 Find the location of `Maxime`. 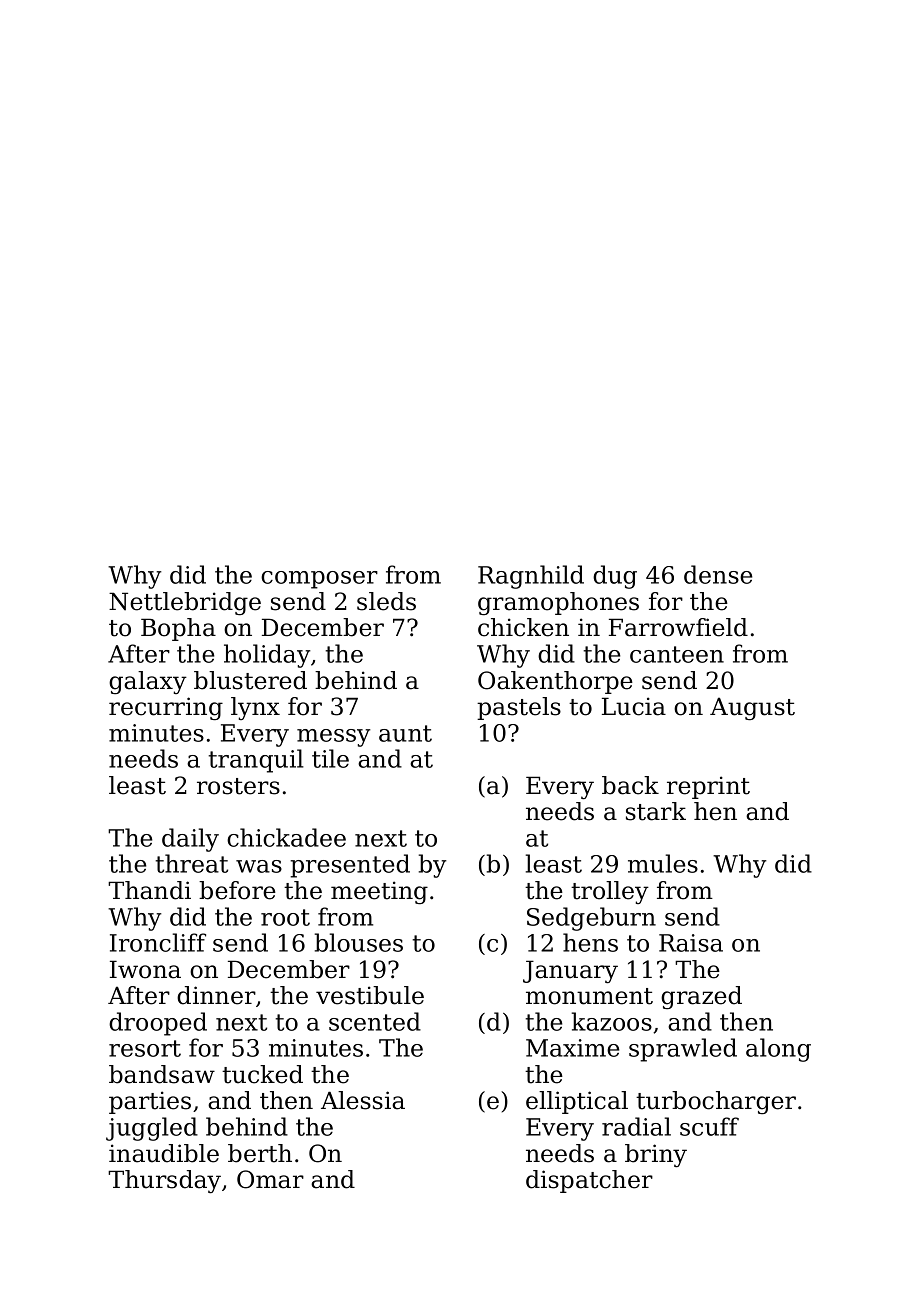

Maxime is located at coordinates (572, 1048).
